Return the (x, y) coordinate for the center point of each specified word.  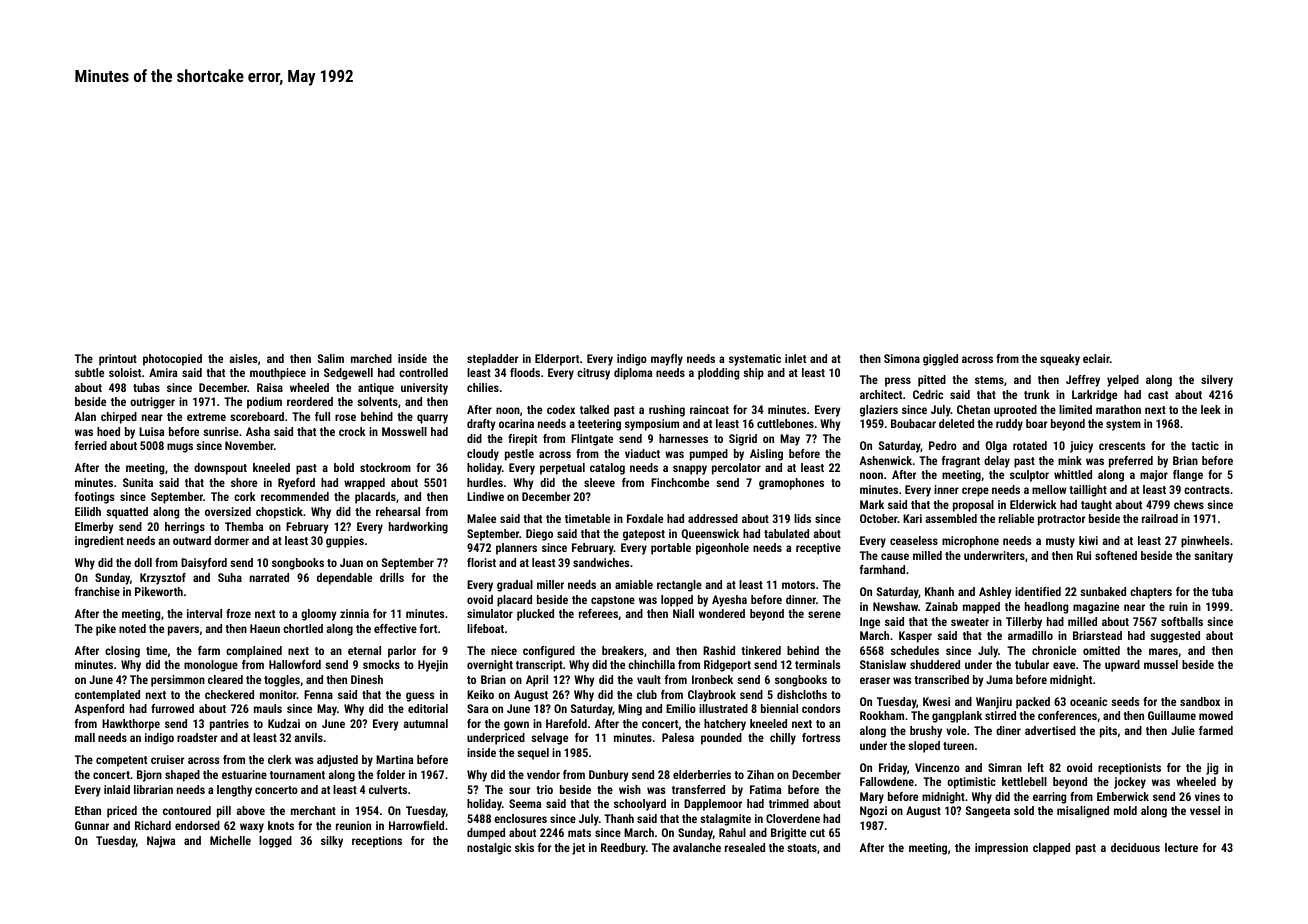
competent (121, 761)
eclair (1096, 358)
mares (1163, 651)
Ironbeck (712, 679)
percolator (736, 469)
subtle (89, 372)
